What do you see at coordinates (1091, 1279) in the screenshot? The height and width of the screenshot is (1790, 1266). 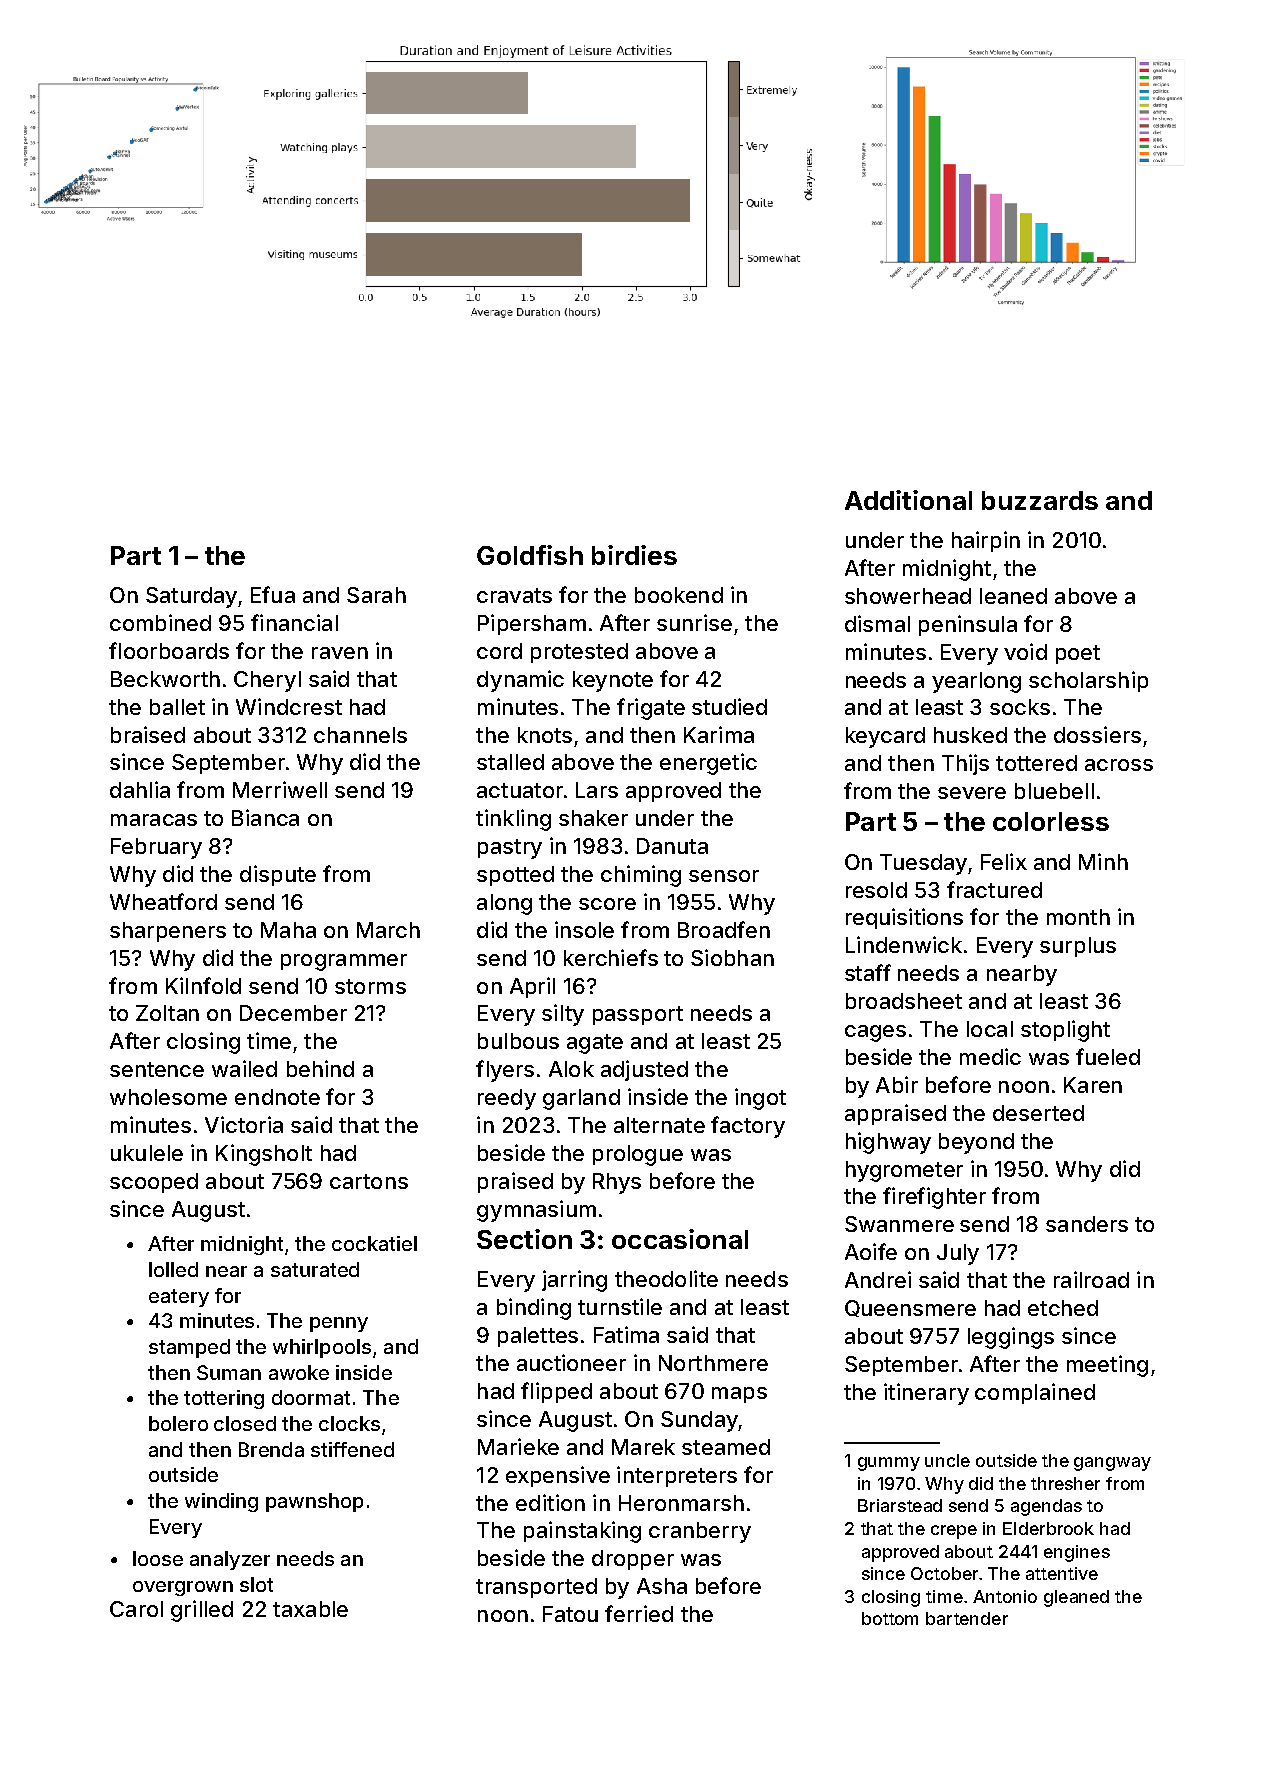 I see `railroad` at bounding box center [1091, 1279].
